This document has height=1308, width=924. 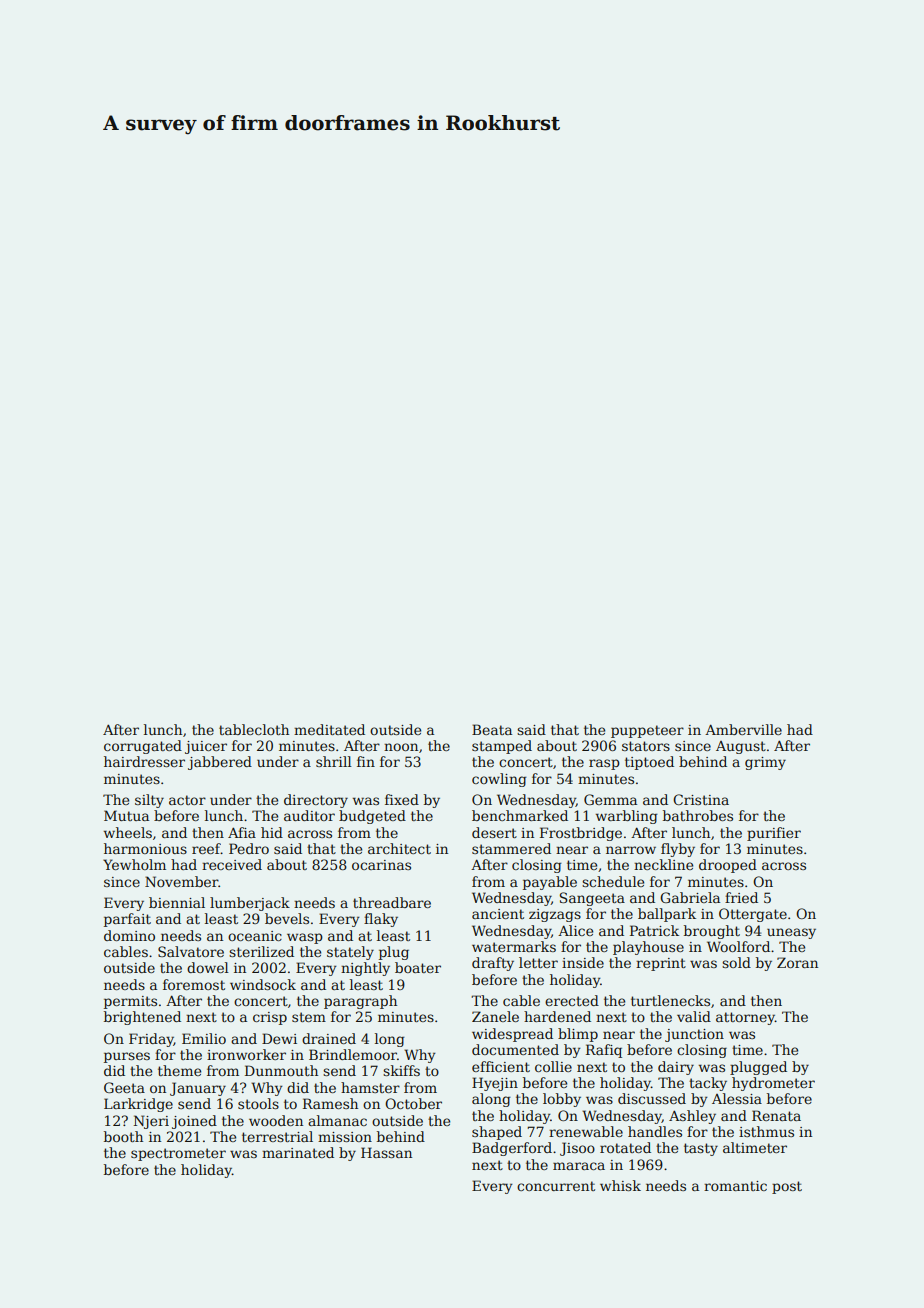 What do you see at coordinates (204, 1038) in the document?
I see `Emilio` at bounding box center [204, 1038].
